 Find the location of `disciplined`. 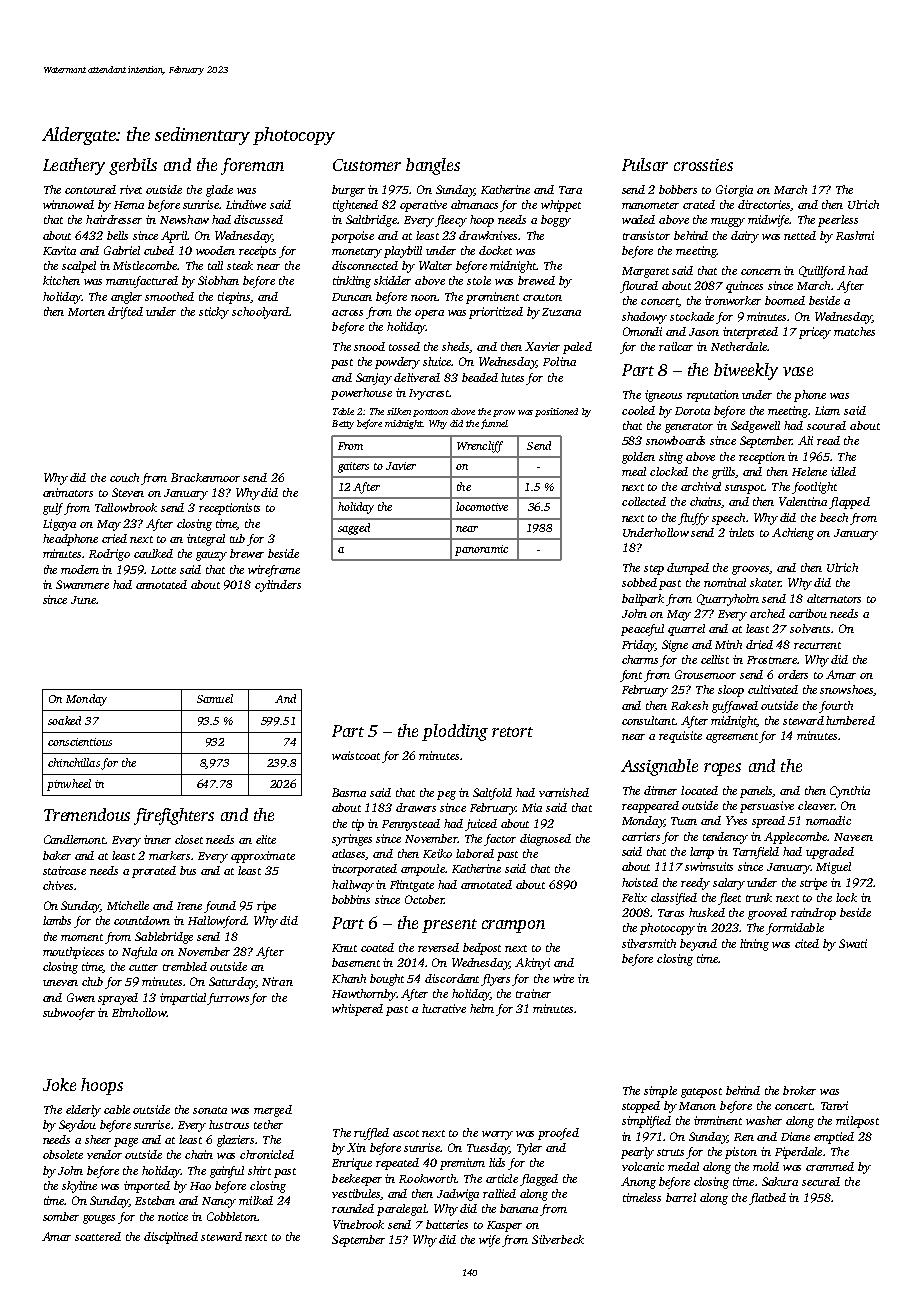

disciplined is located at coordinates (171, 1238).
